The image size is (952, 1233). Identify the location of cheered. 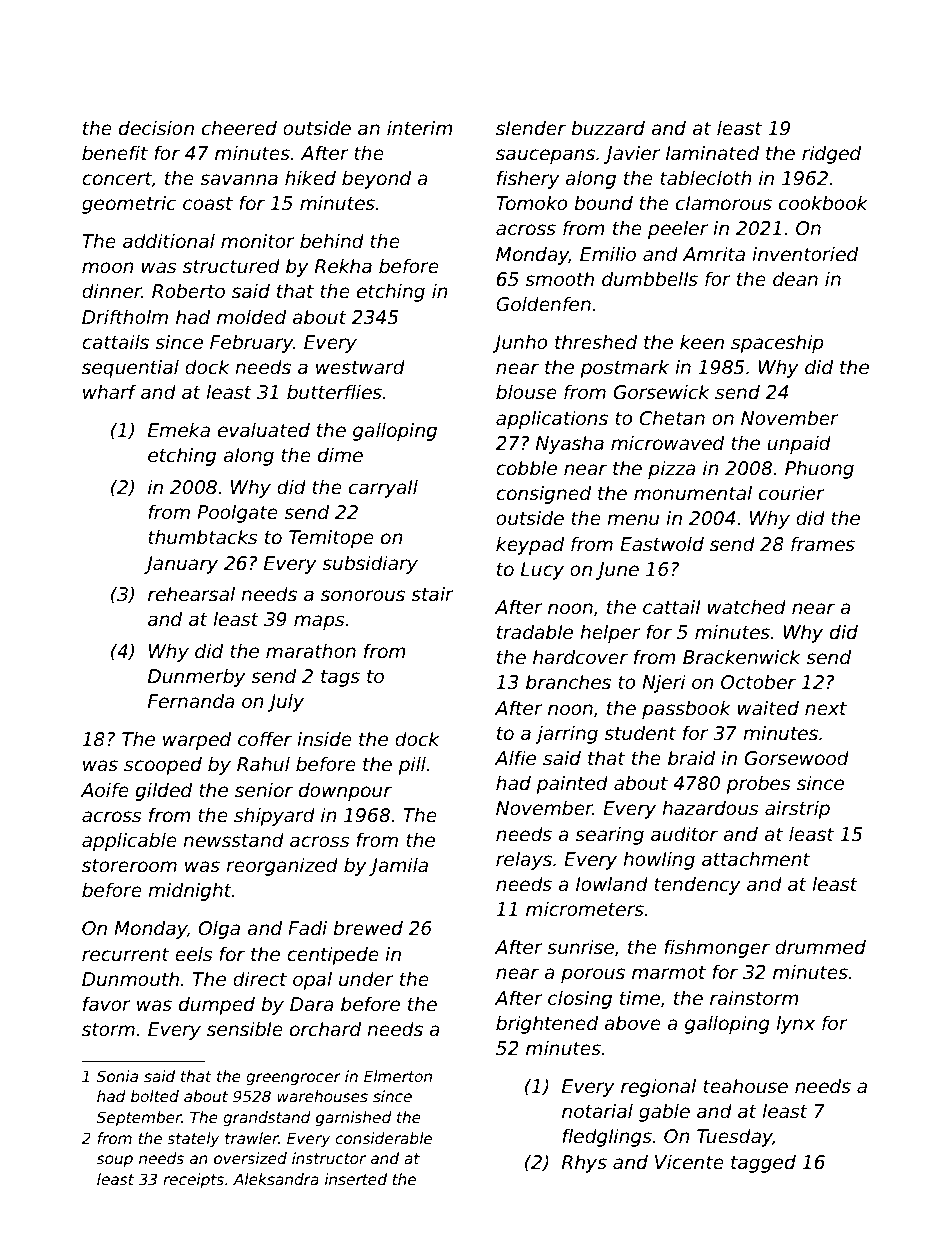
(239, 128).
